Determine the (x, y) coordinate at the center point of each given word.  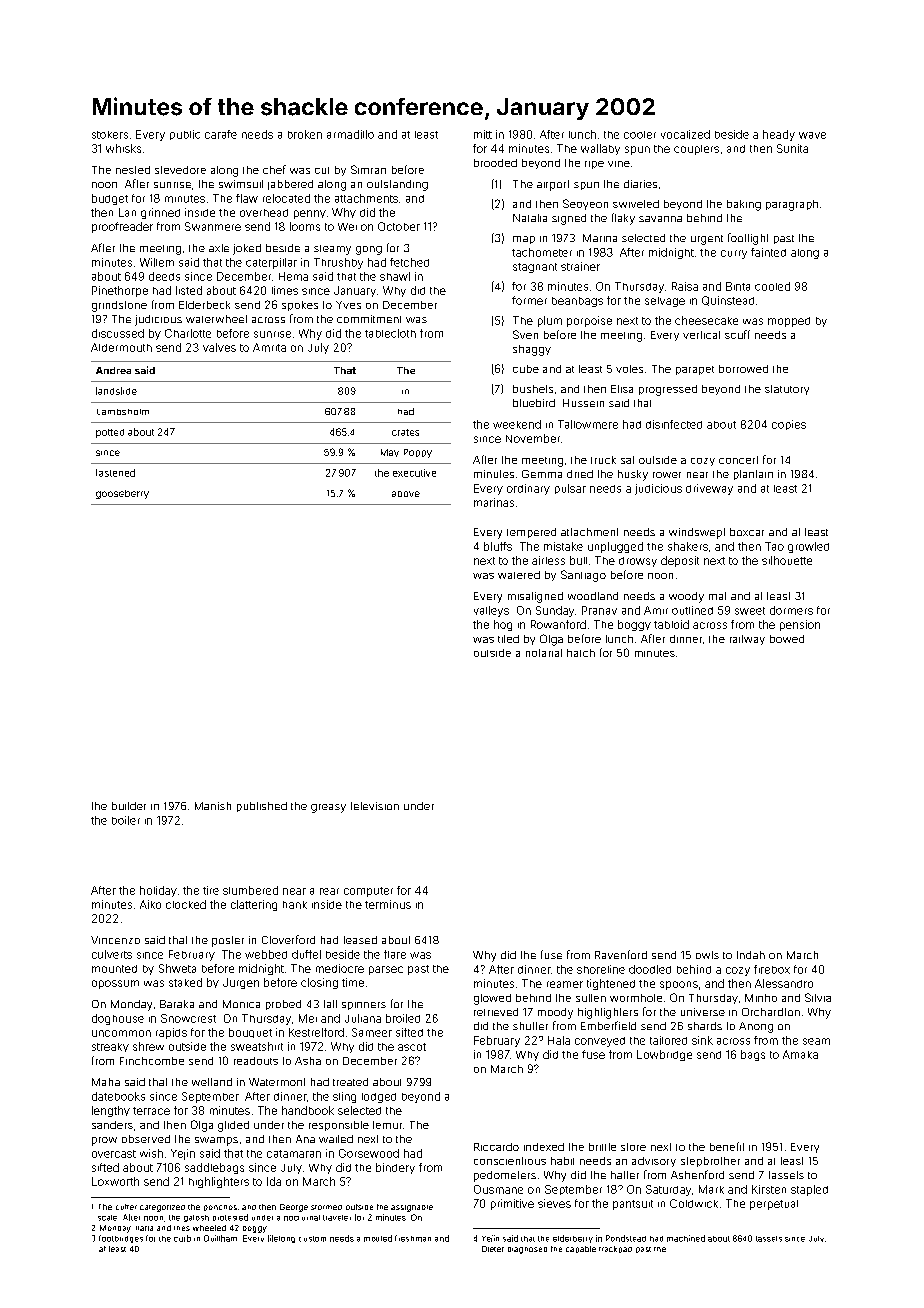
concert (738, 460)
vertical (701, 335)
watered (519, 575)
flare (395, 954)
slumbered (250, 890)
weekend (517, 424)
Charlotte (188, 333)
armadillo (350, 134)
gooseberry (122, 494)
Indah (751, 955)
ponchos (220, 1208)
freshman (413, 1238)
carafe (221, 134)
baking (744, 205)
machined (686, 1238)
